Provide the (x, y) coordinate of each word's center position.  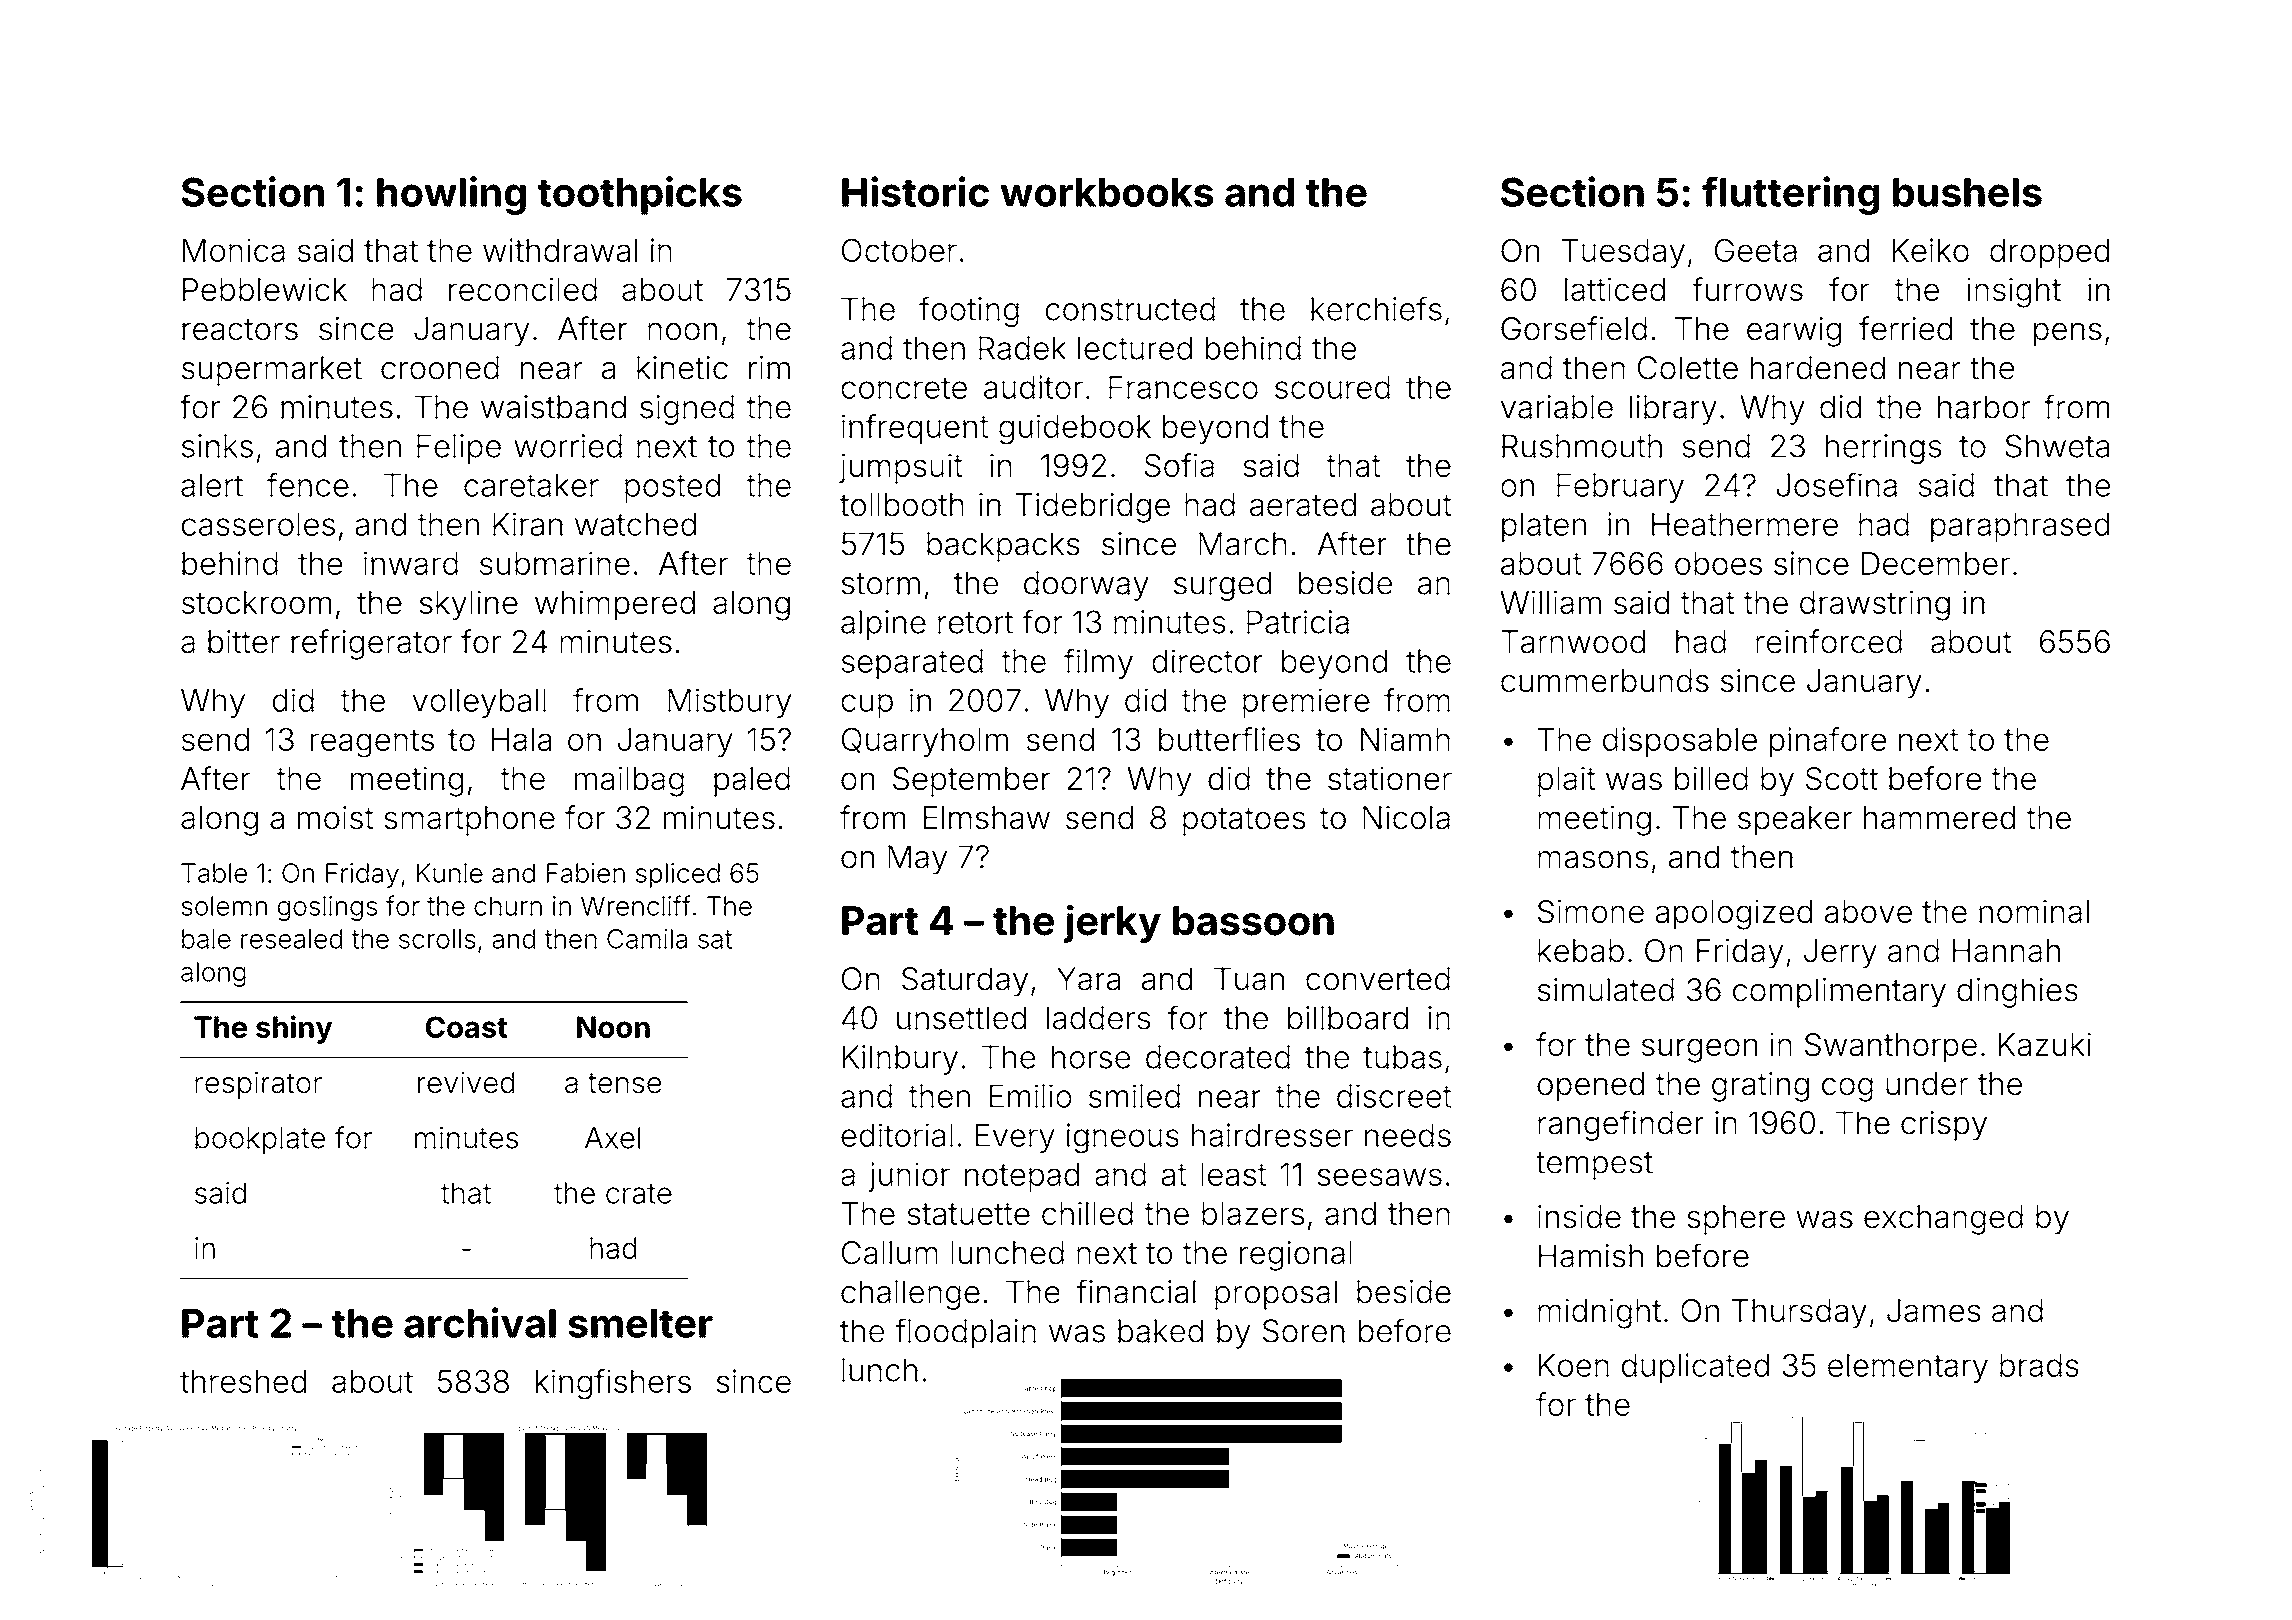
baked (1160, 1331)
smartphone (469, 821)
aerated (1303, 505)
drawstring (1875, 605)
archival (480, 1322)
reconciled (523, 289)
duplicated (1695, 1368)
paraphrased (2020, 527)
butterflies (1229, 739)
